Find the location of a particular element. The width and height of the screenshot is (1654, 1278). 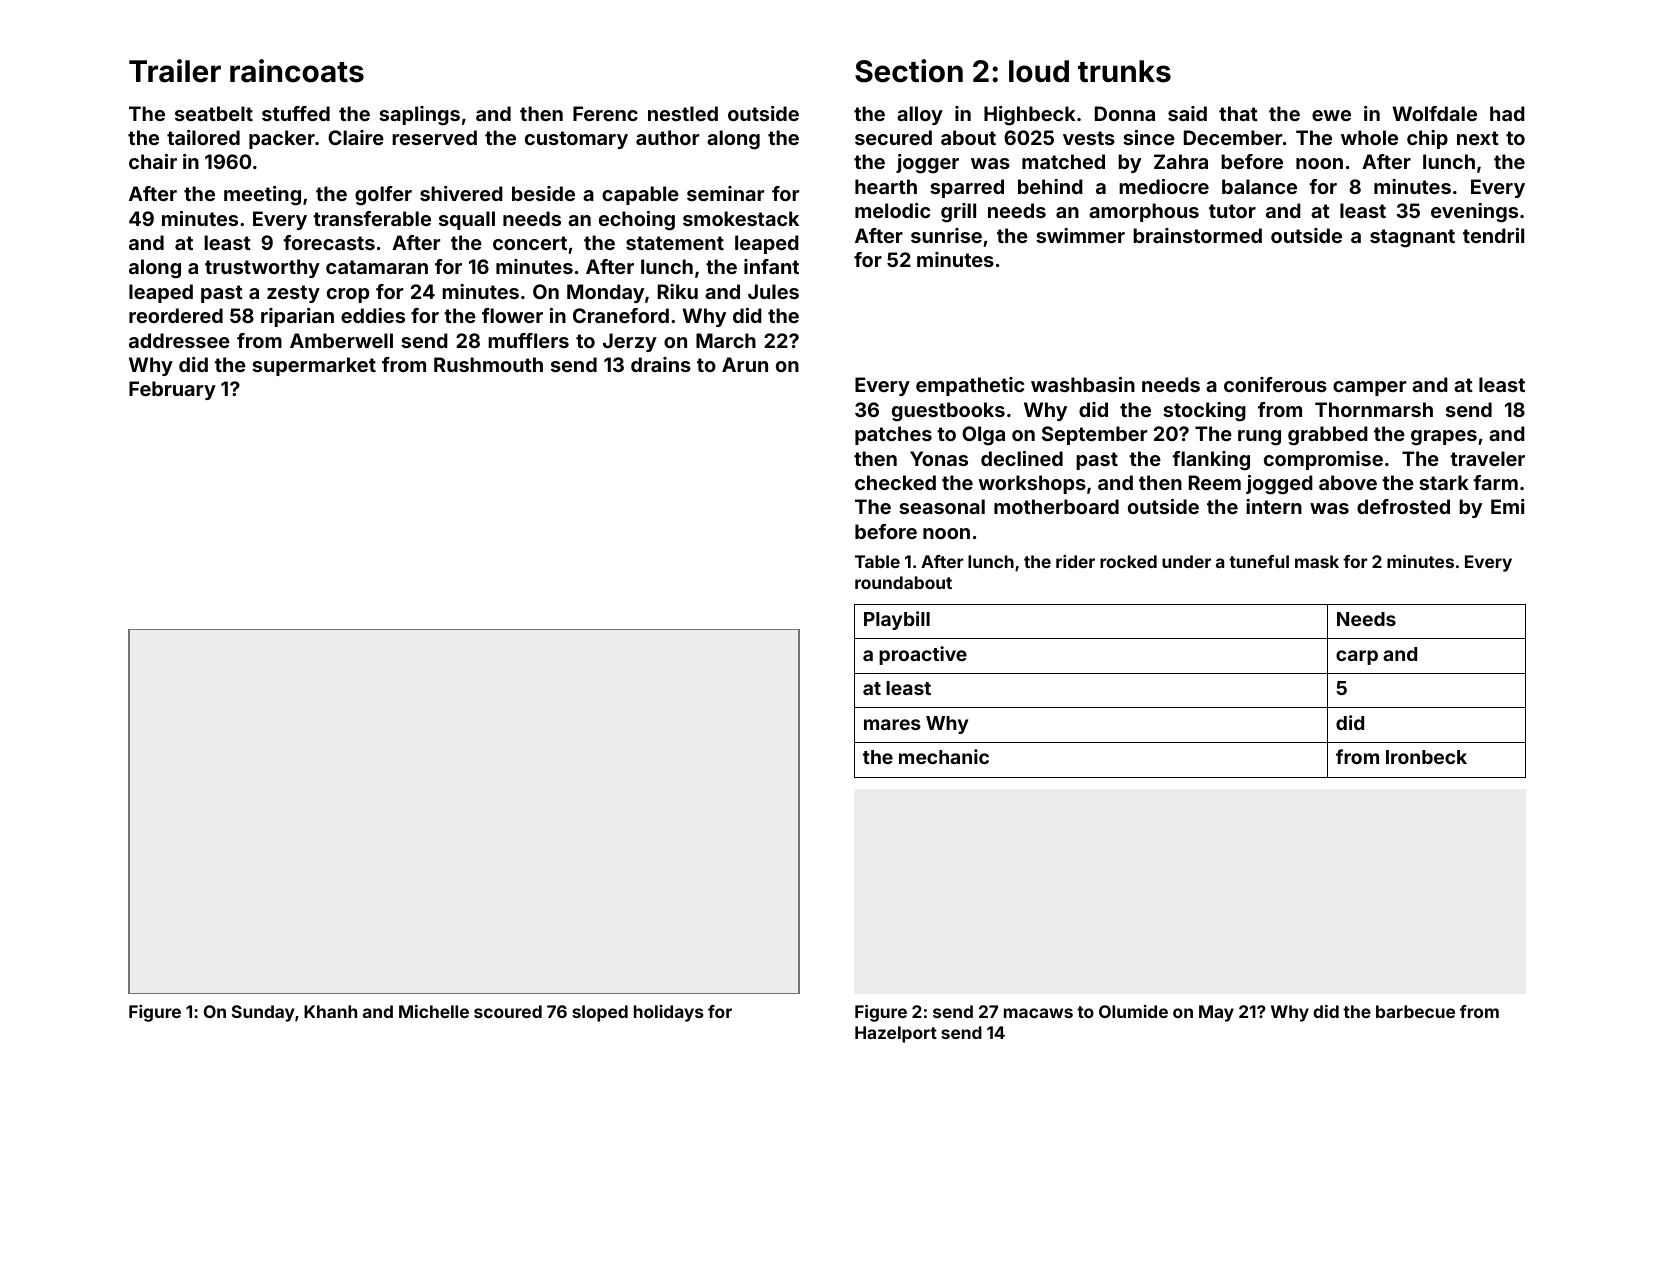

mechanic is located at coordinates (944, 756).
